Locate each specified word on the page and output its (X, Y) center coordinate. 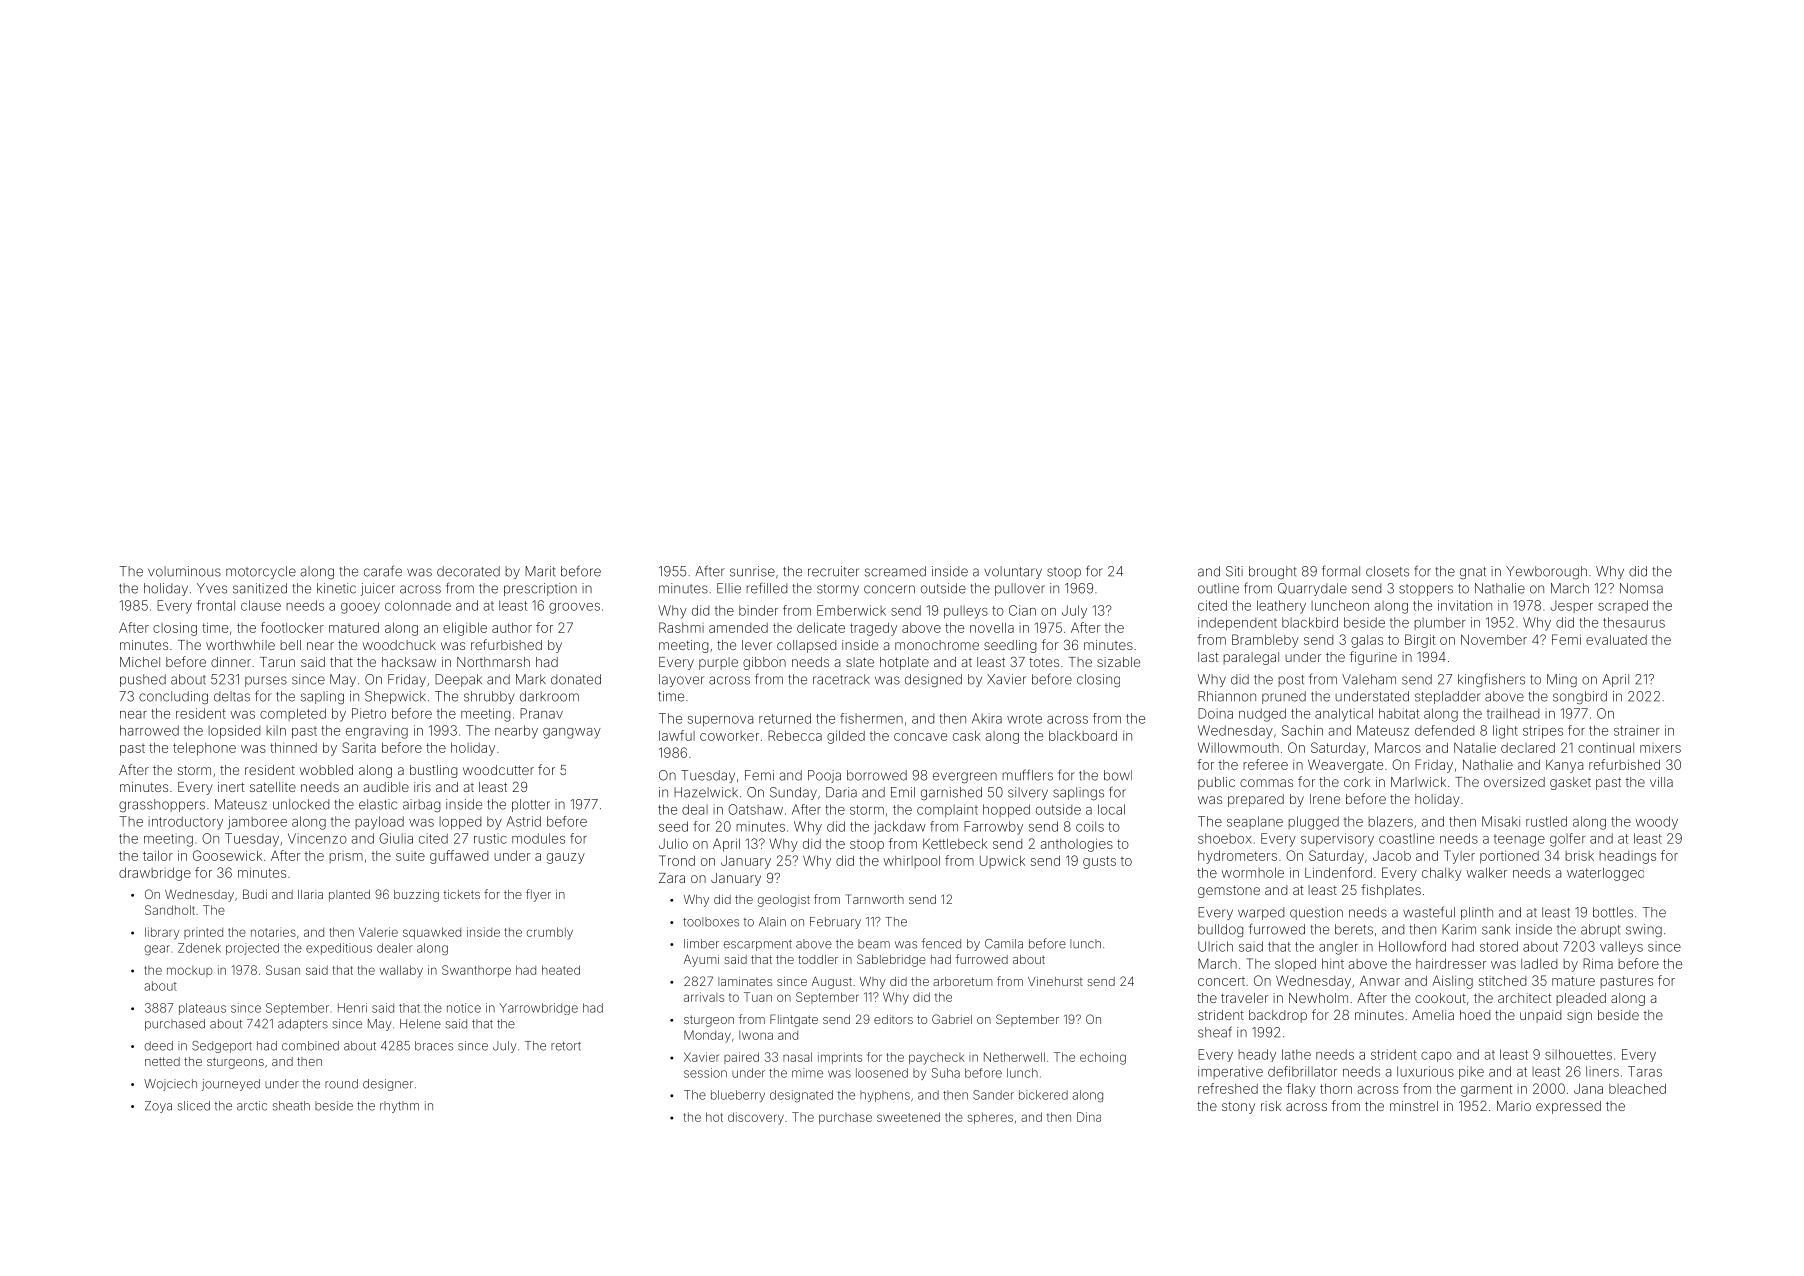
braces (434, 1046)
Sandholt (170, 910)
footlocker (292, 627)
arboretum (962, 981)
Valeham (1369, 679)
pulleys (966, 612)
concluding (173, 697)
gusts (1099, 862)
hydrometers (1237, 857)
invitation (1465, 605)
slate (860, 662)
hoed (1475, 1015)
